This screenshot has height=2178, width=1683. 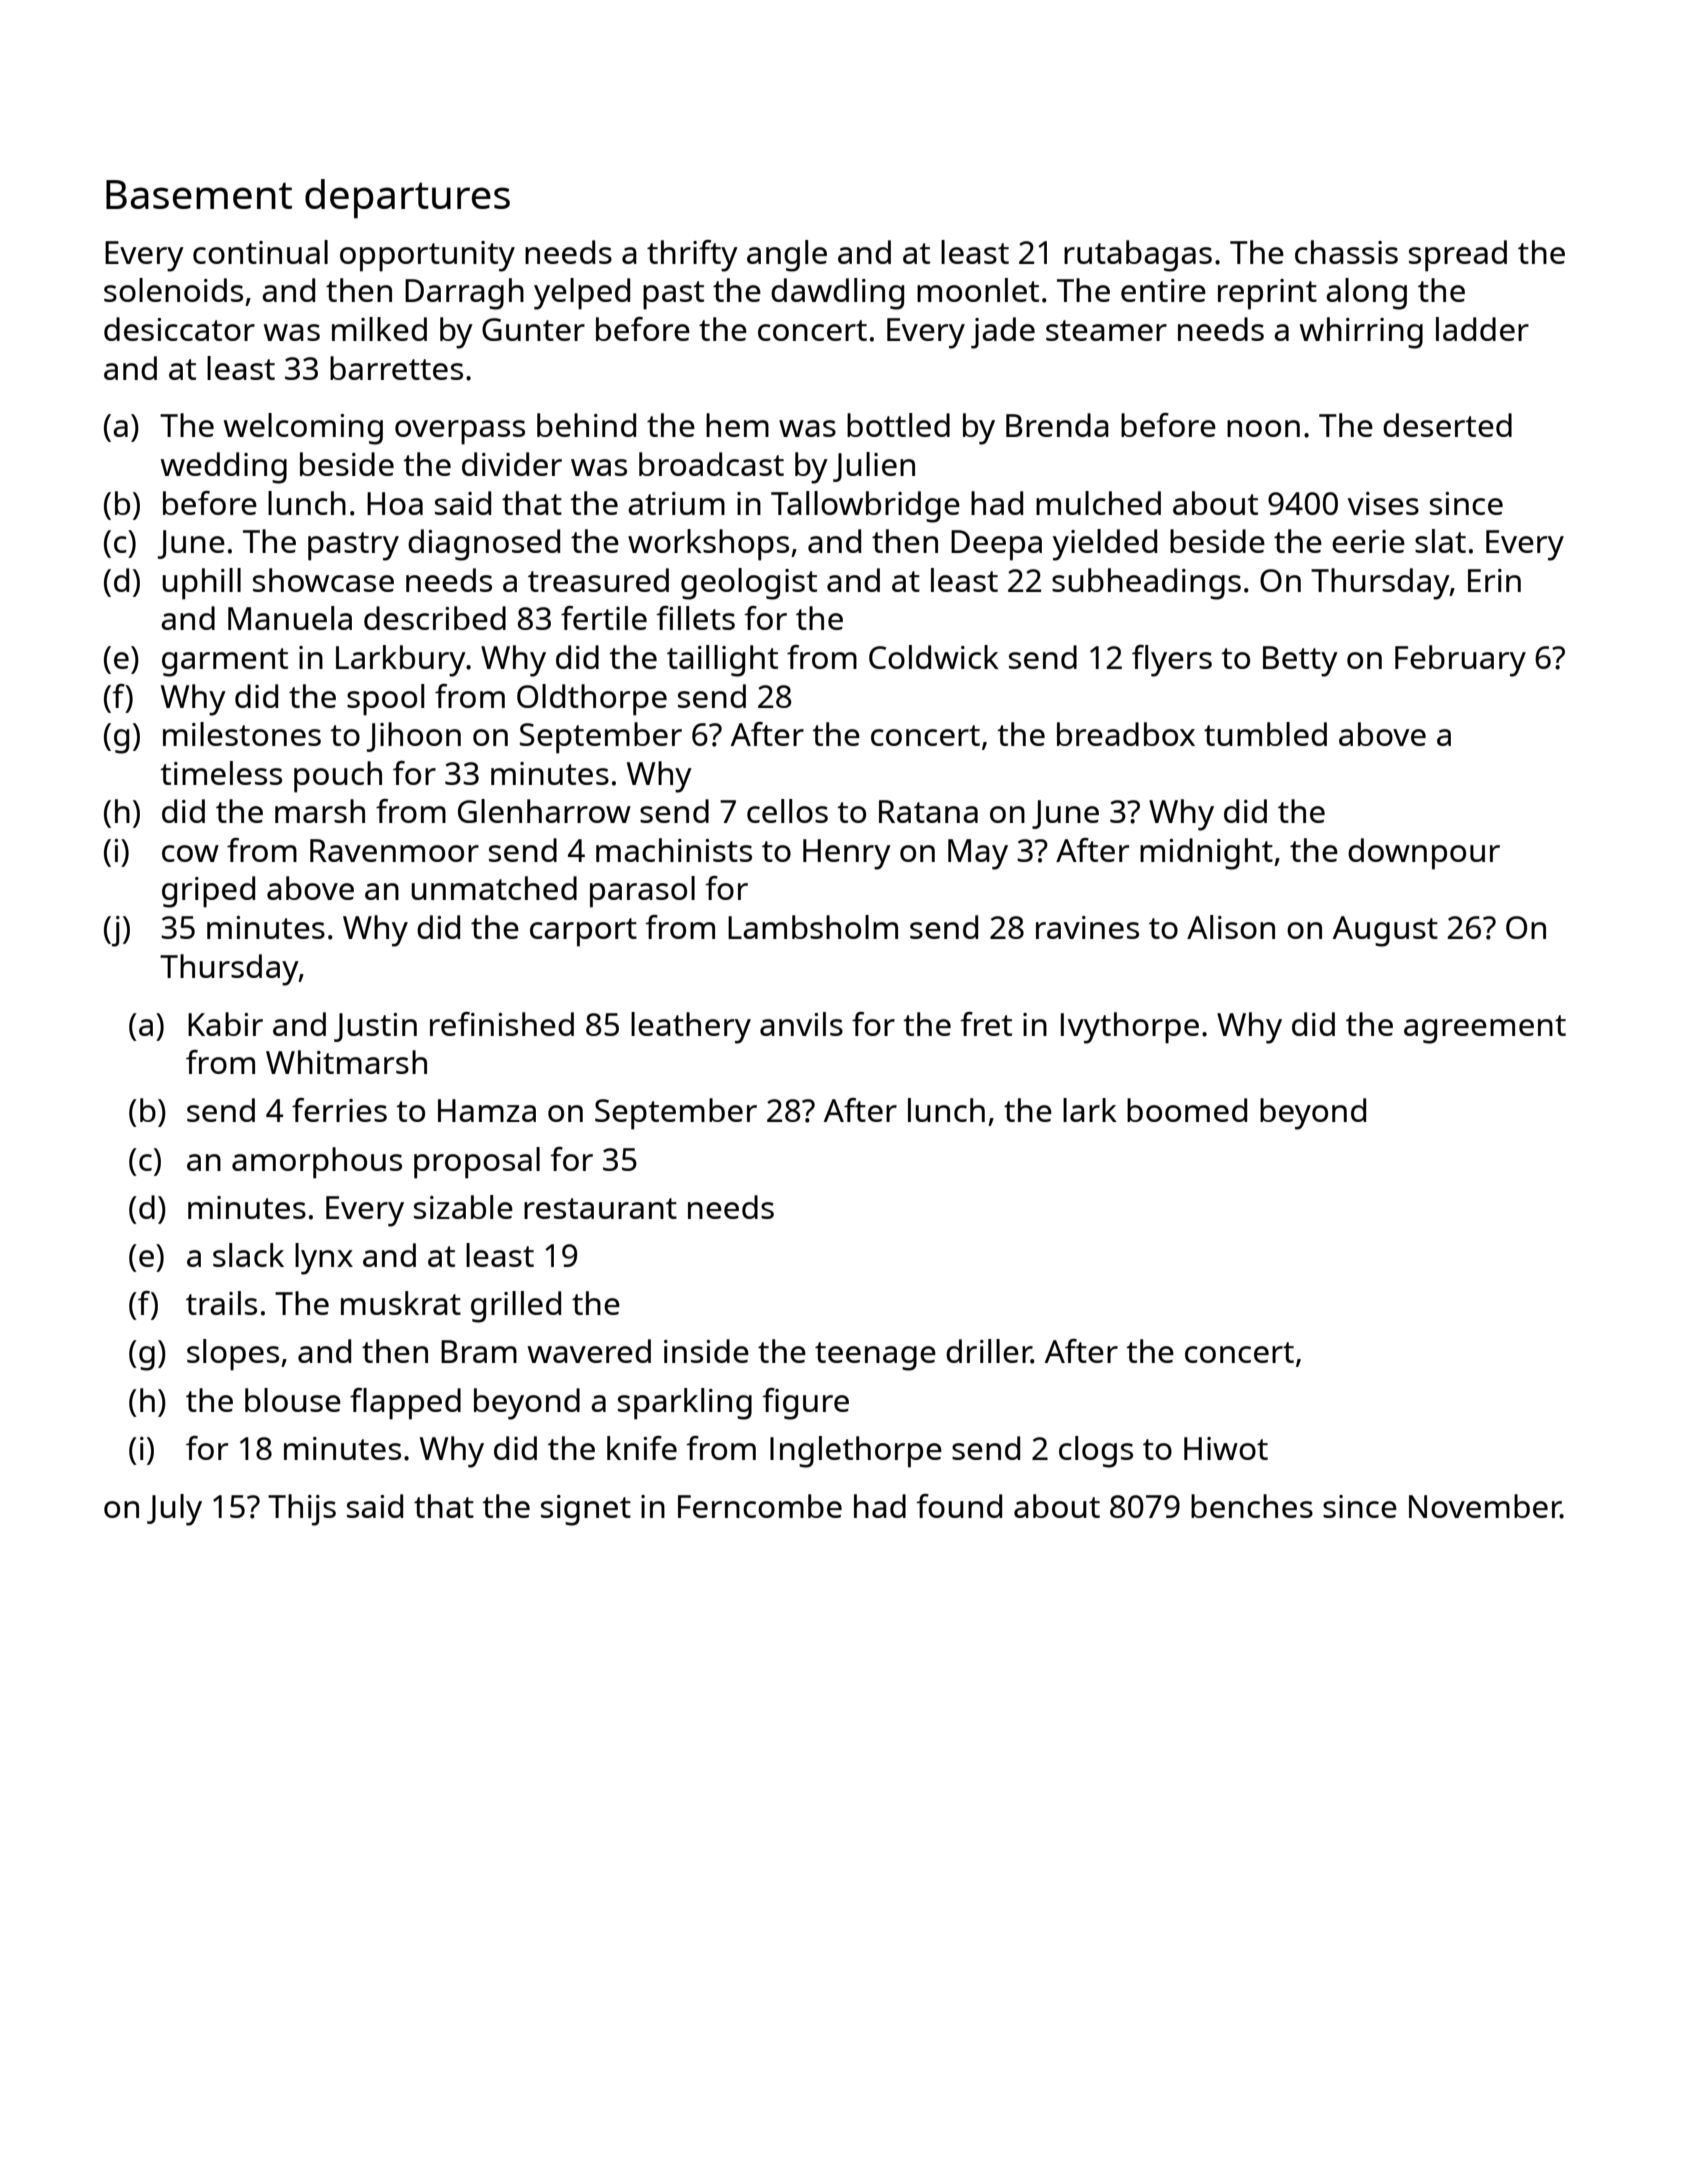 I want to click on dawdling, so click(x=837, y=294).
